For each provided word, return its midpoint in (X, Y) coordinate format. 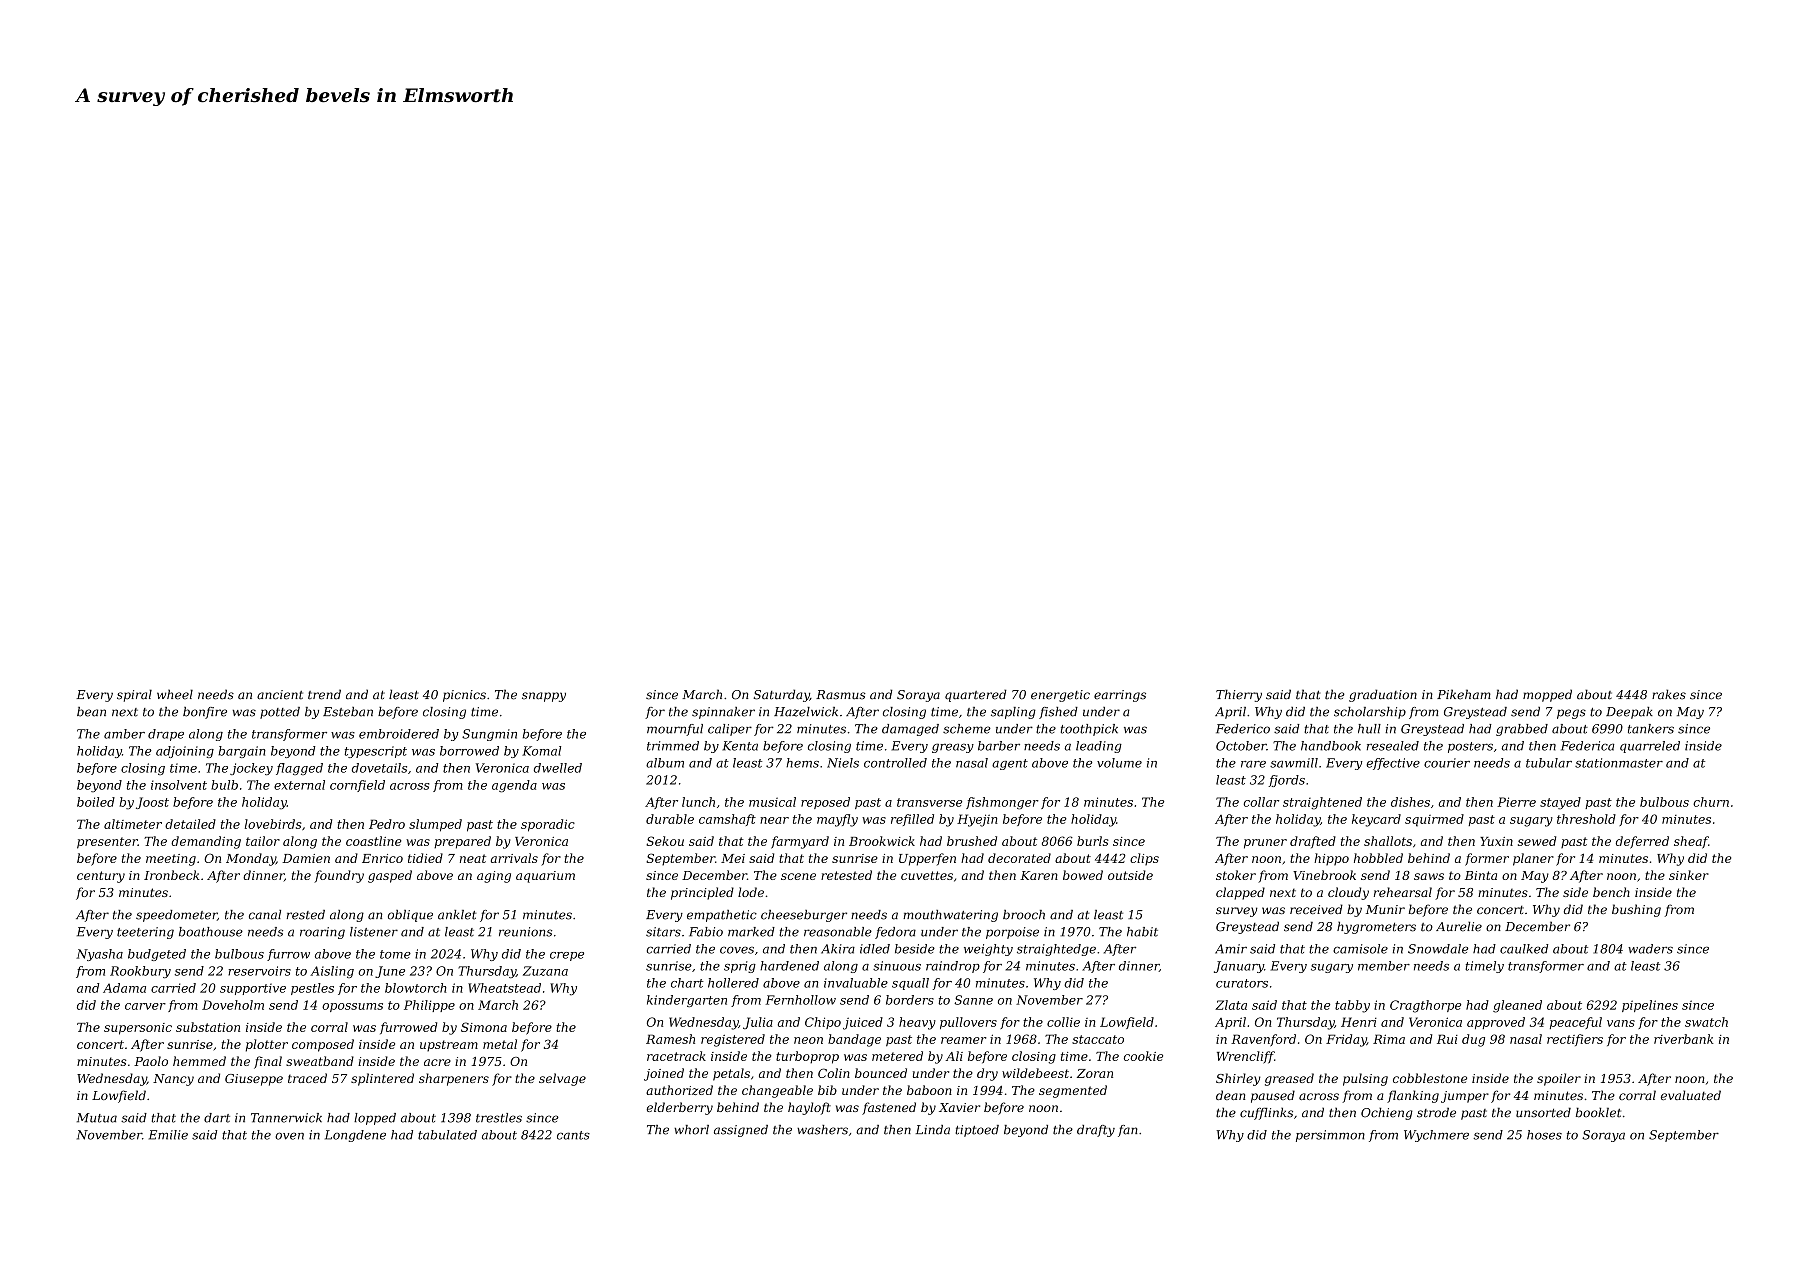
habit (1142, 932)
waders (1650, 949)
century (101, 877)
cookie (1143, 1056)
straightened (1322, 803)
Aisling (332, 972)
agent (1010, 764)
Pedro (387, 824)
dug (1473, 1040)
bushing (1636, 910)
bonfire (205, 713)
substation (208, 1027)
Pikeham (1464, 694)
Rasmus (841, 695)
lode (751, 892)
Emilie (168, 1135)
